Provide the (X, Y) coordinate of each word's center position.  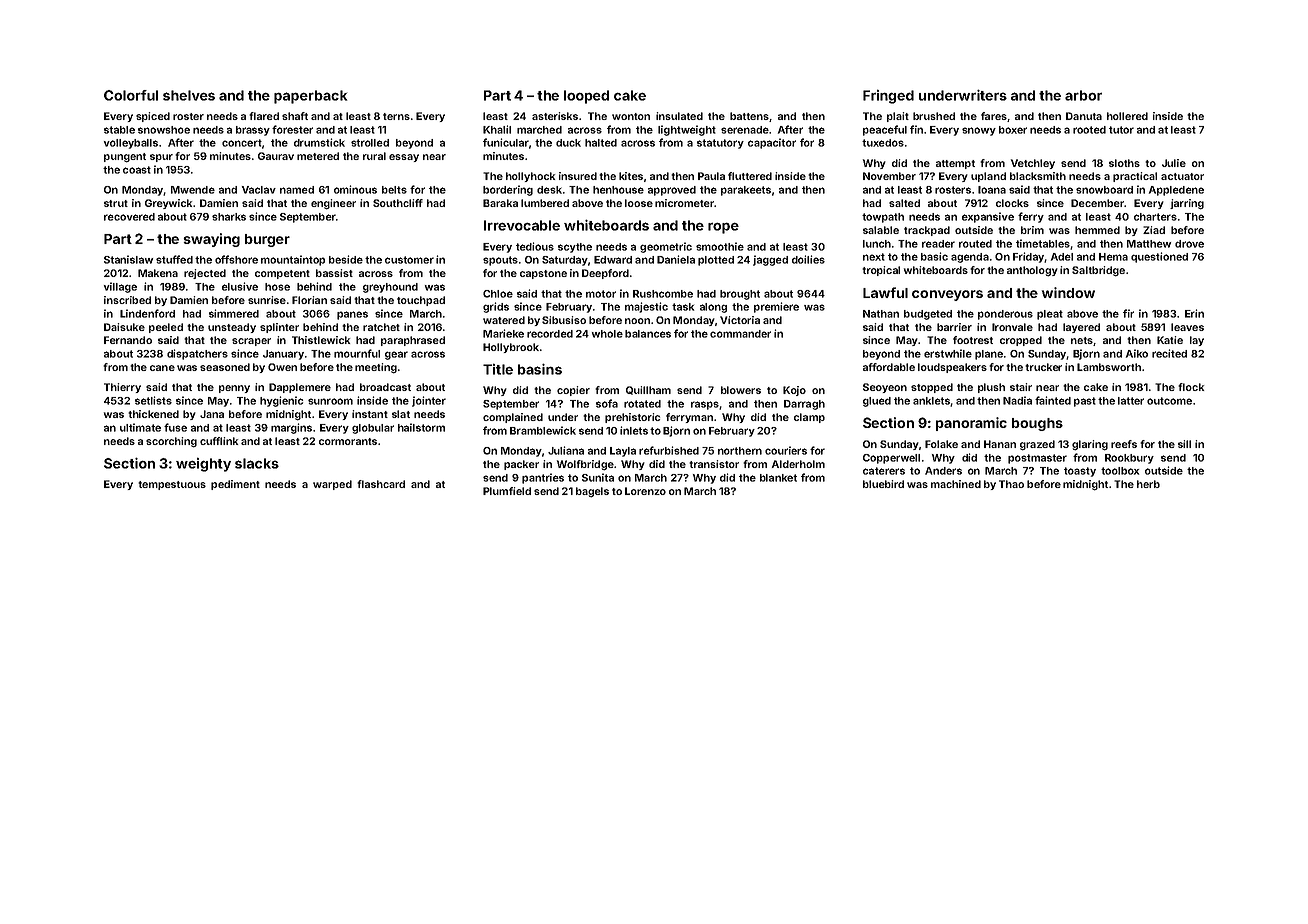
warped (332, 485)
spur (161, 158)
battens (749, 116)
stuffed (174, 259)
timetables (1043, 243)
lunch (877, 244)
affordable (889, 367)
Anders (943, 471)
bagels (592, 492)
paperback (310, 97)
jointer (429, 401)
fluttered (750, 176)
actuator (1182, 176)
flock (1191, 387)
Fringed (888, 97)
